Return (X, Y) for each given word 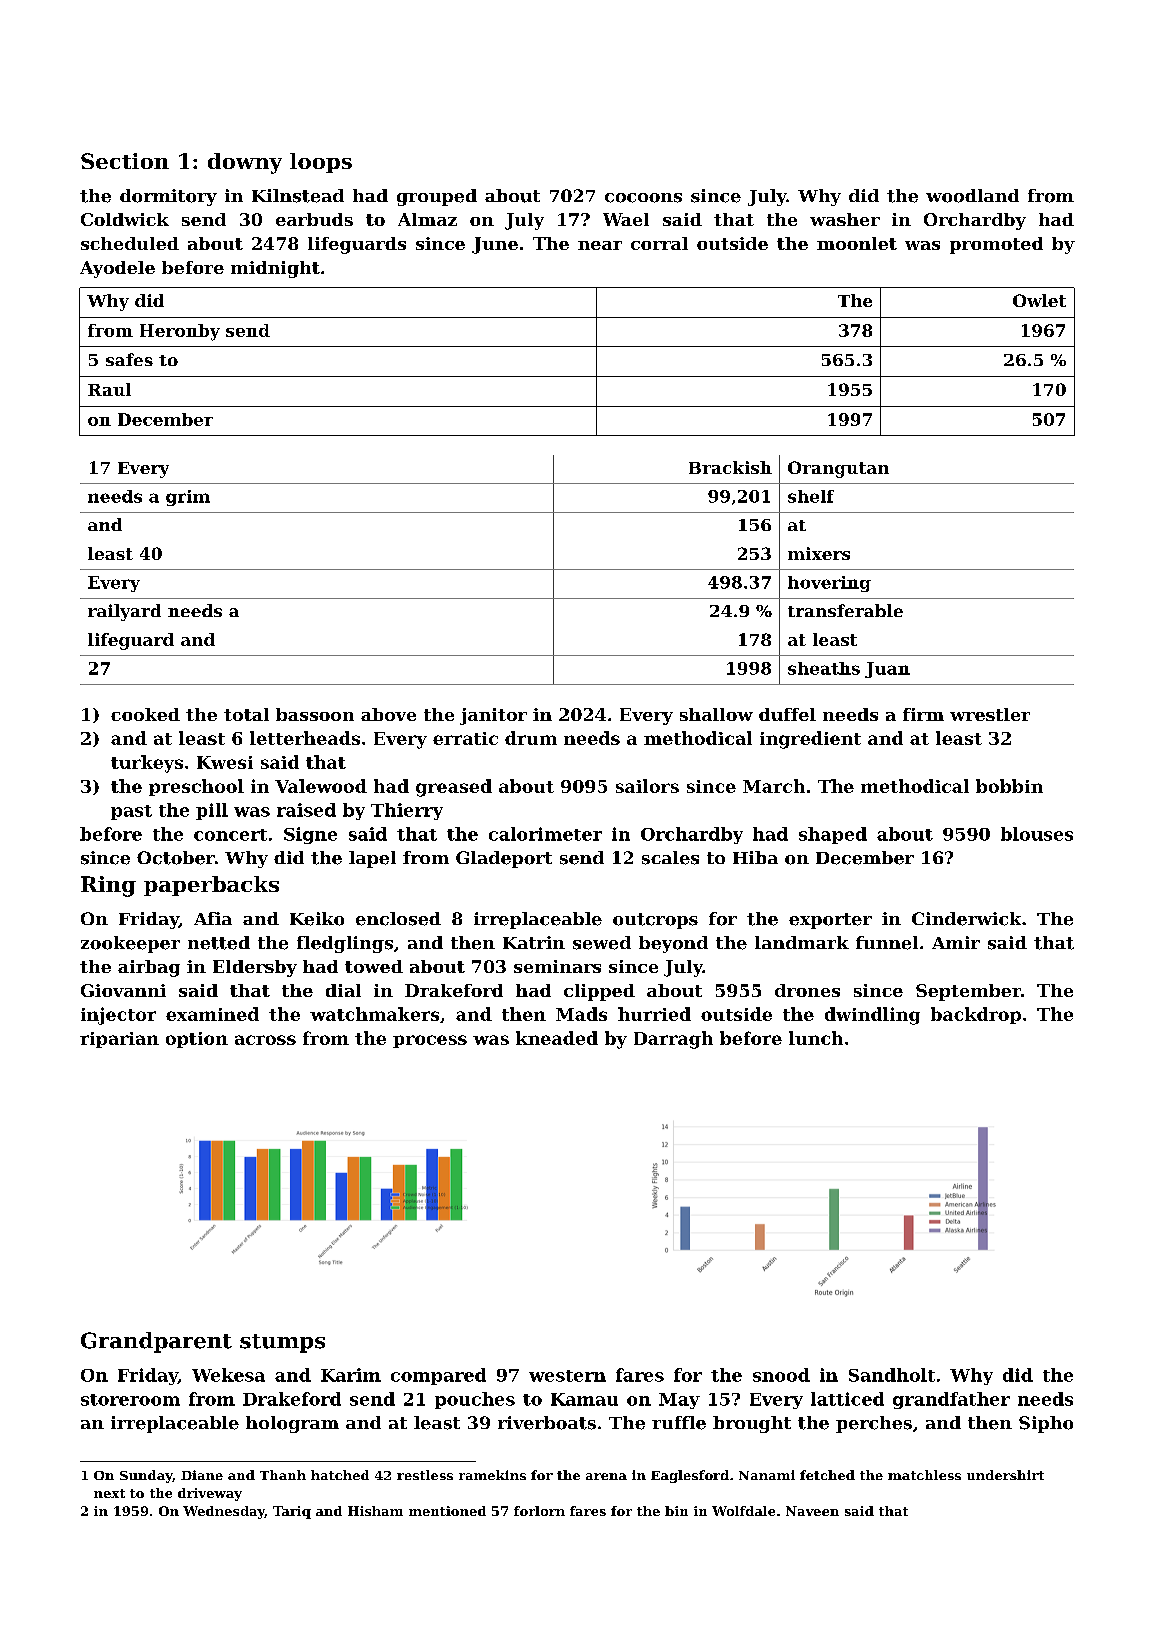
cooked (145, 714)
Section (125, 161)
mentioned (447, 1511)
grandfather (951, 1400)
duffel (787, 714)
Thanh (283, 1475)
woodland (972, 196)
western (567, 1376)
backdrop (976, 1015)
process (430, 1041)
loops (321, 163)
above (388, 714)
